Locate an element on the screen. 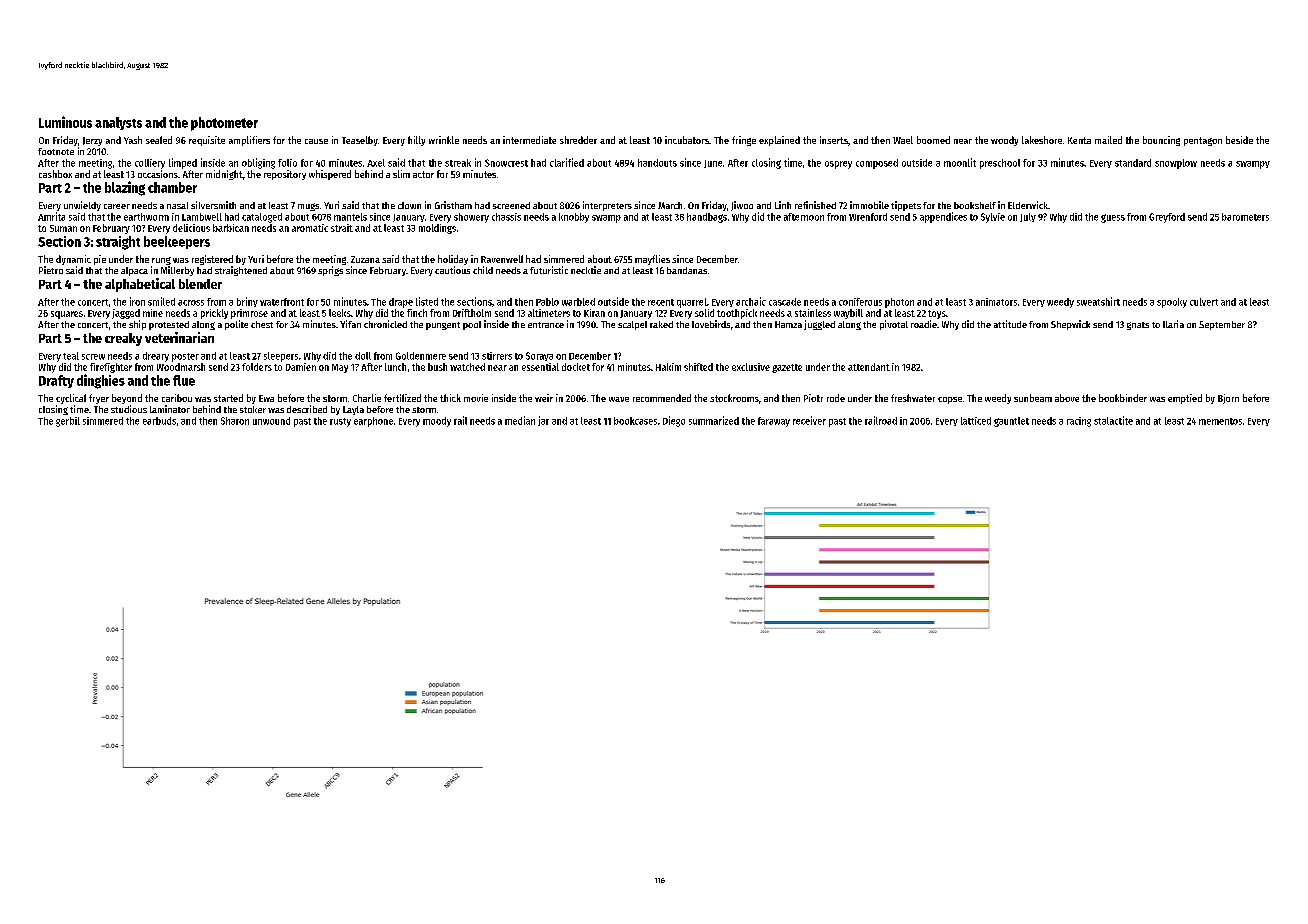 The height and width of the screenshot is (924, 1308). photometer is located at coordinates (224, 124).
